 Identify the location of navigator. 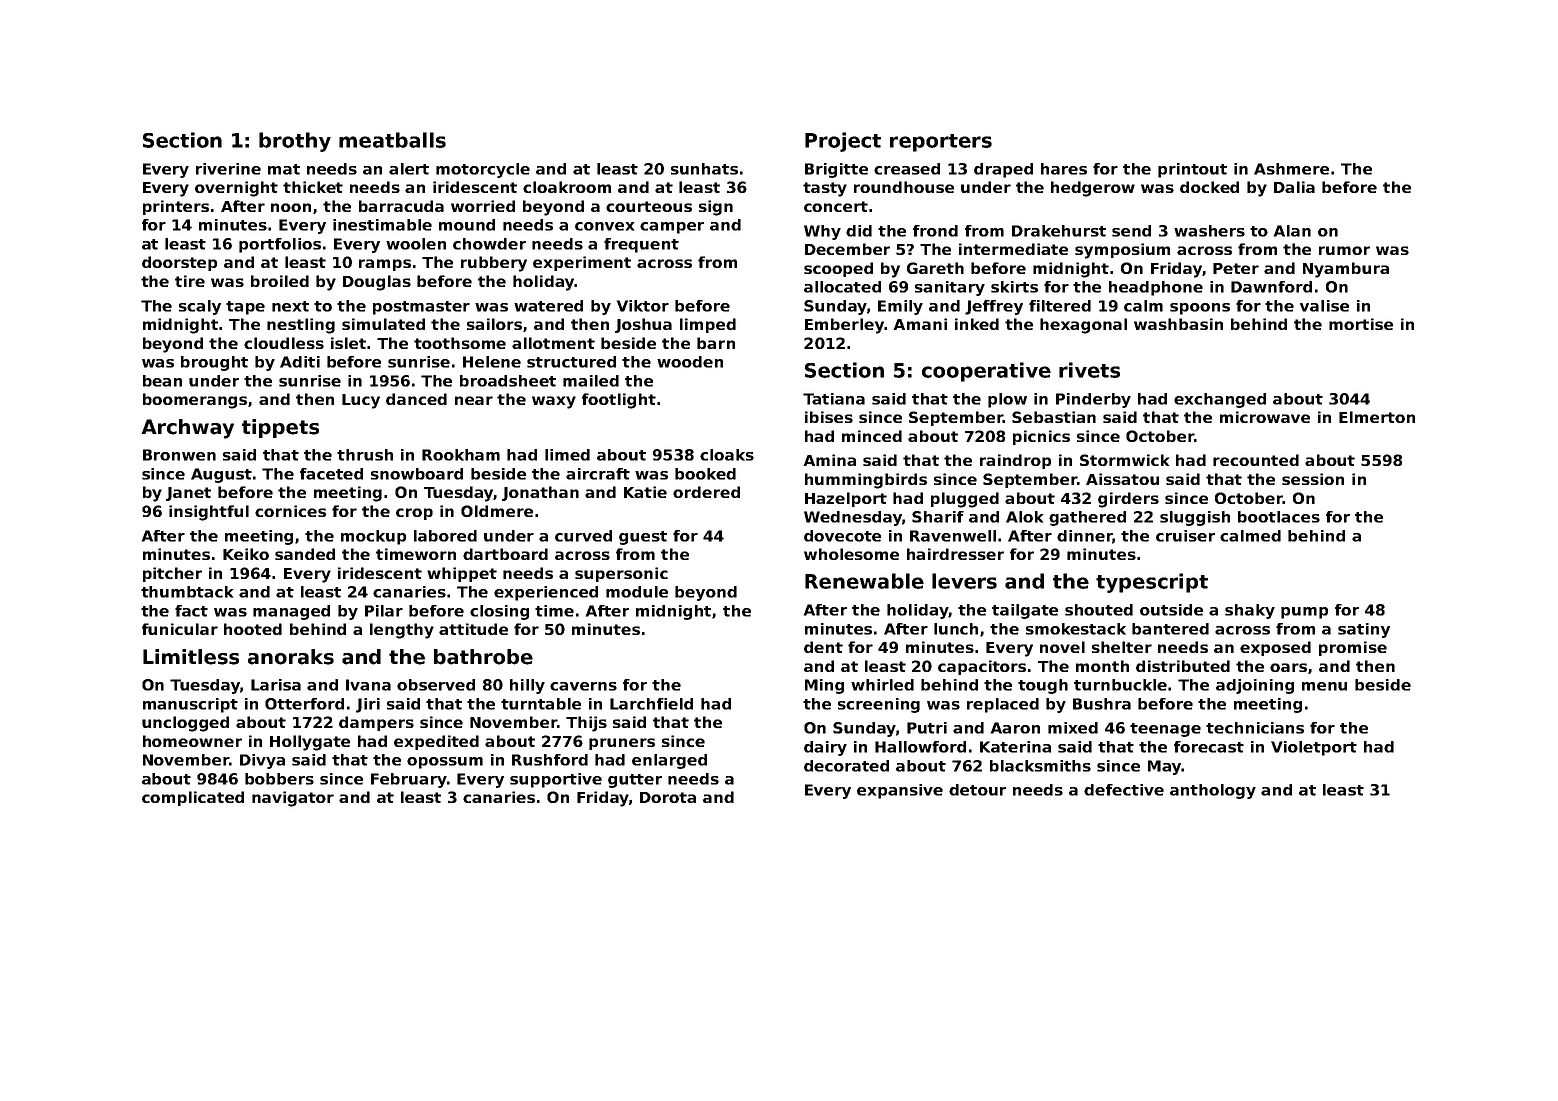
(293, 799).
